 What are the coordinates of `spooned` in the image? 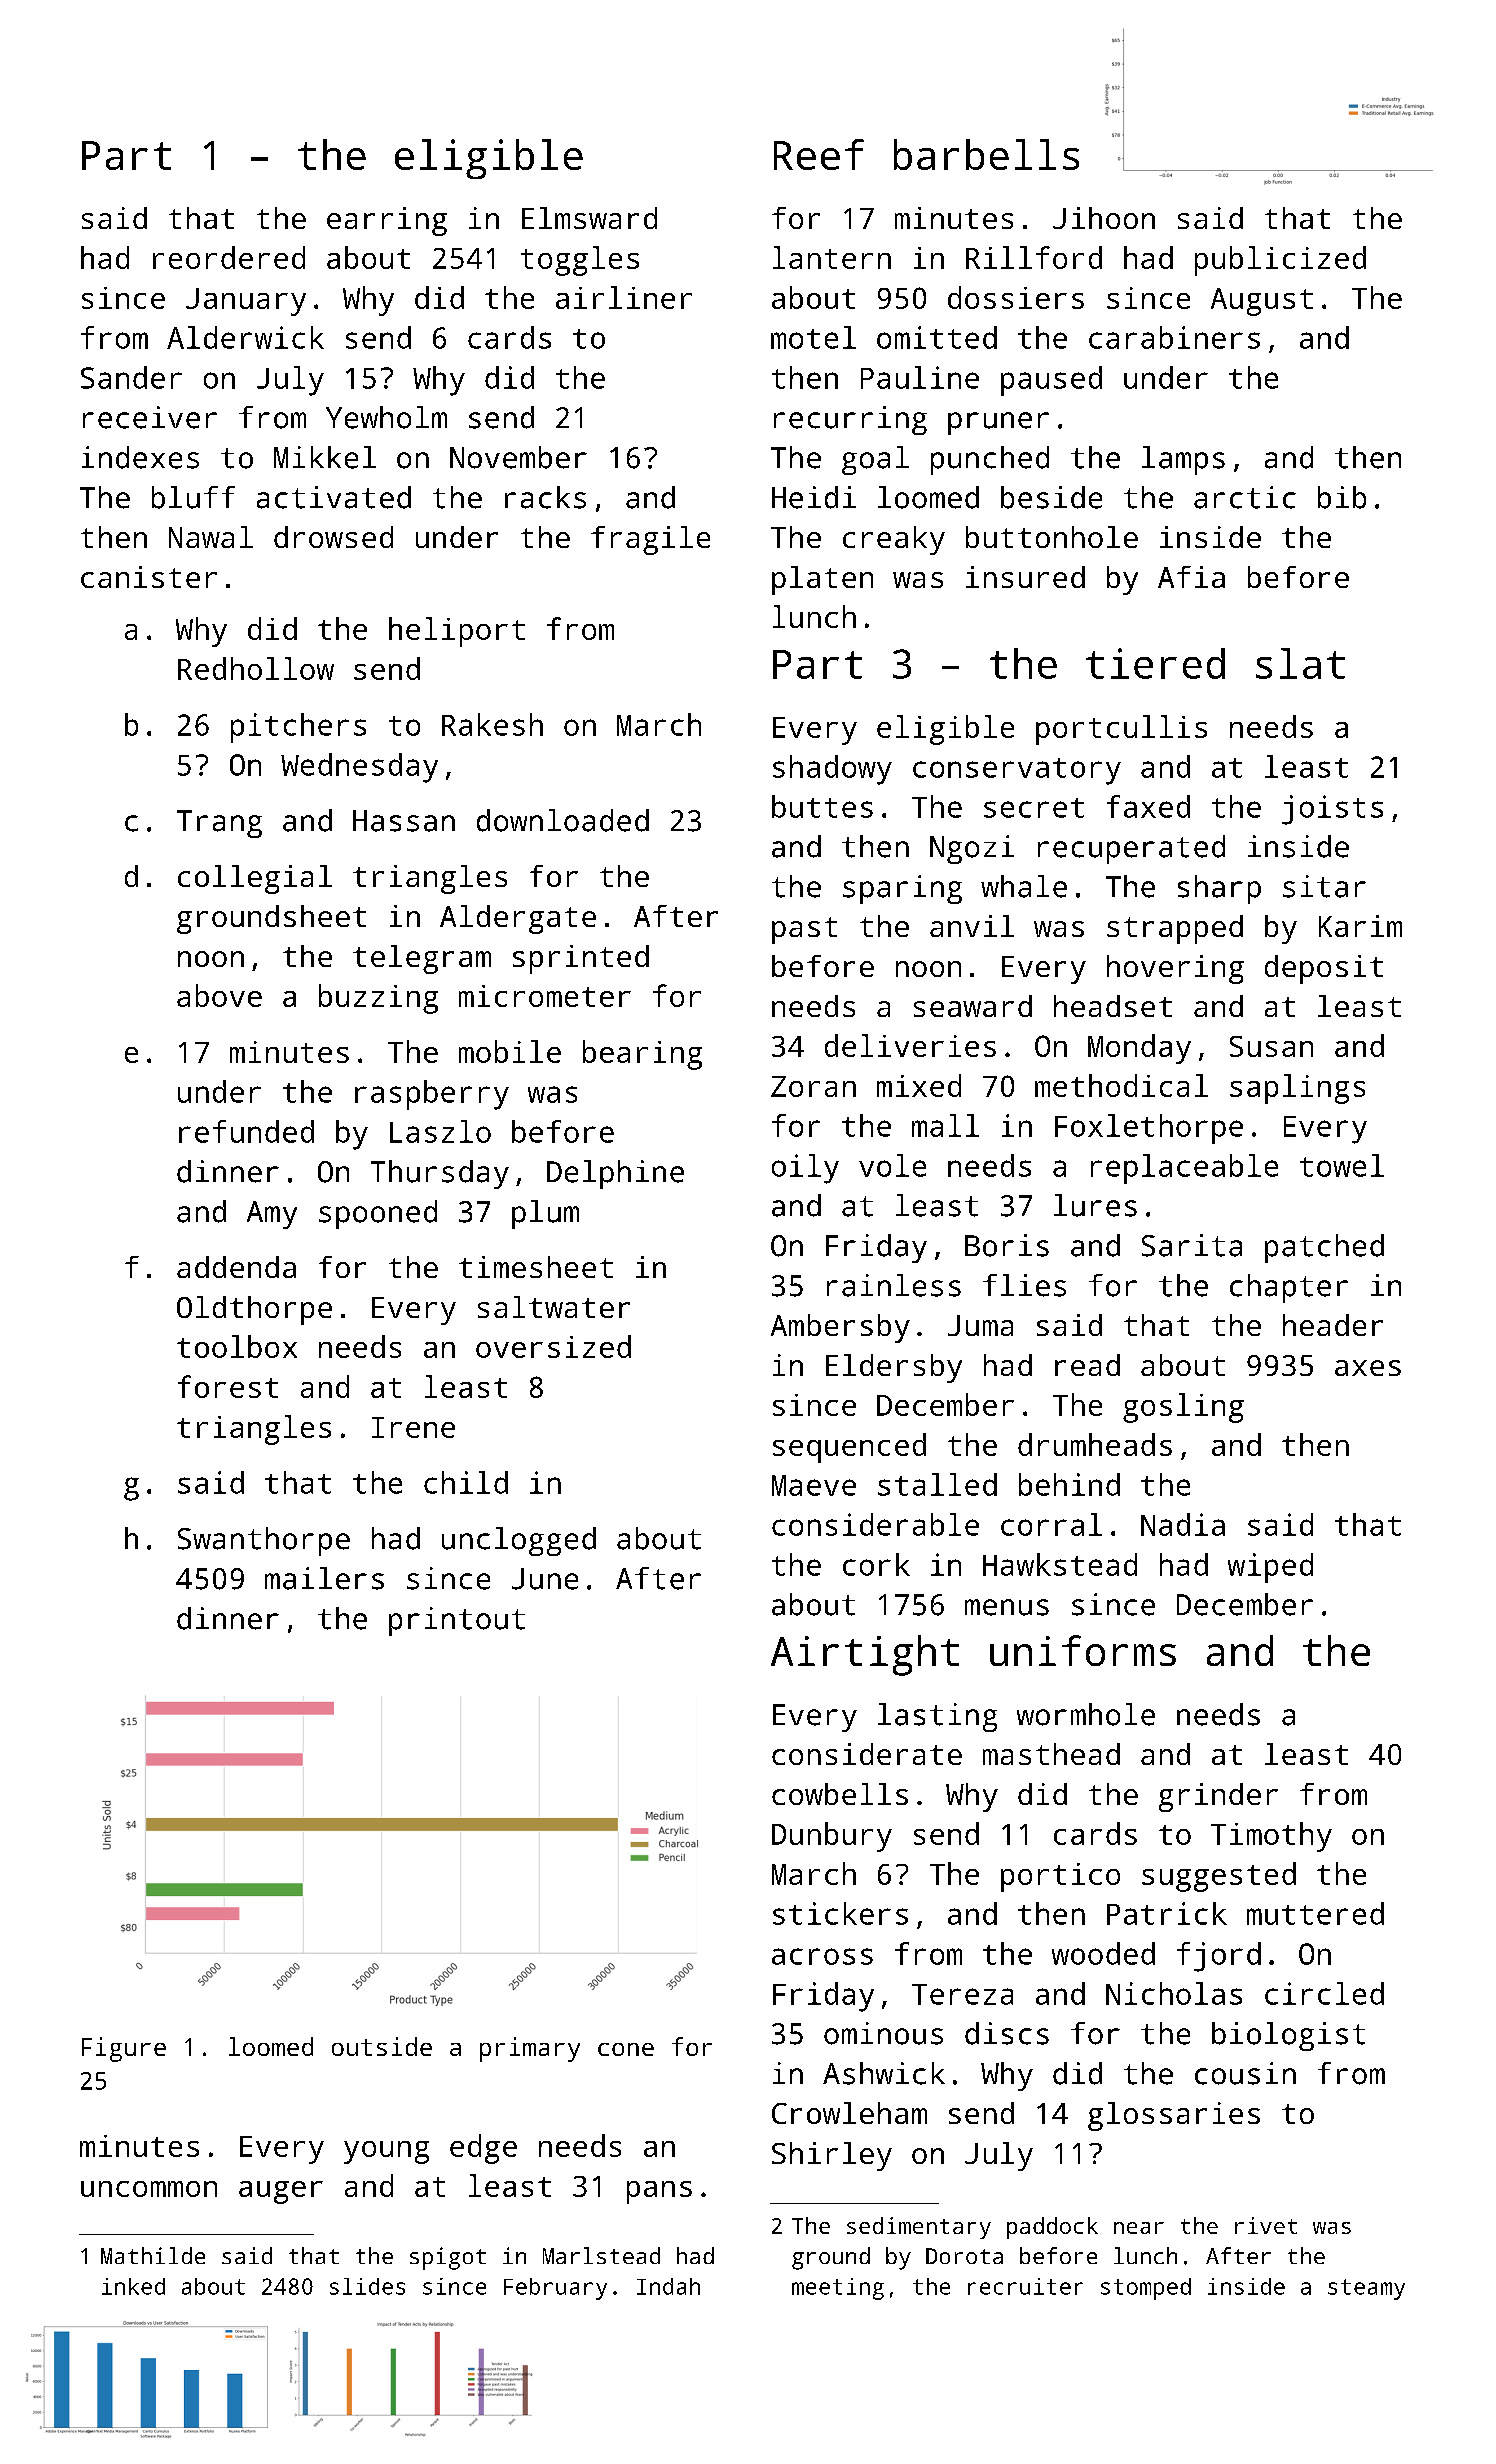 It's located at (378, 1214).
